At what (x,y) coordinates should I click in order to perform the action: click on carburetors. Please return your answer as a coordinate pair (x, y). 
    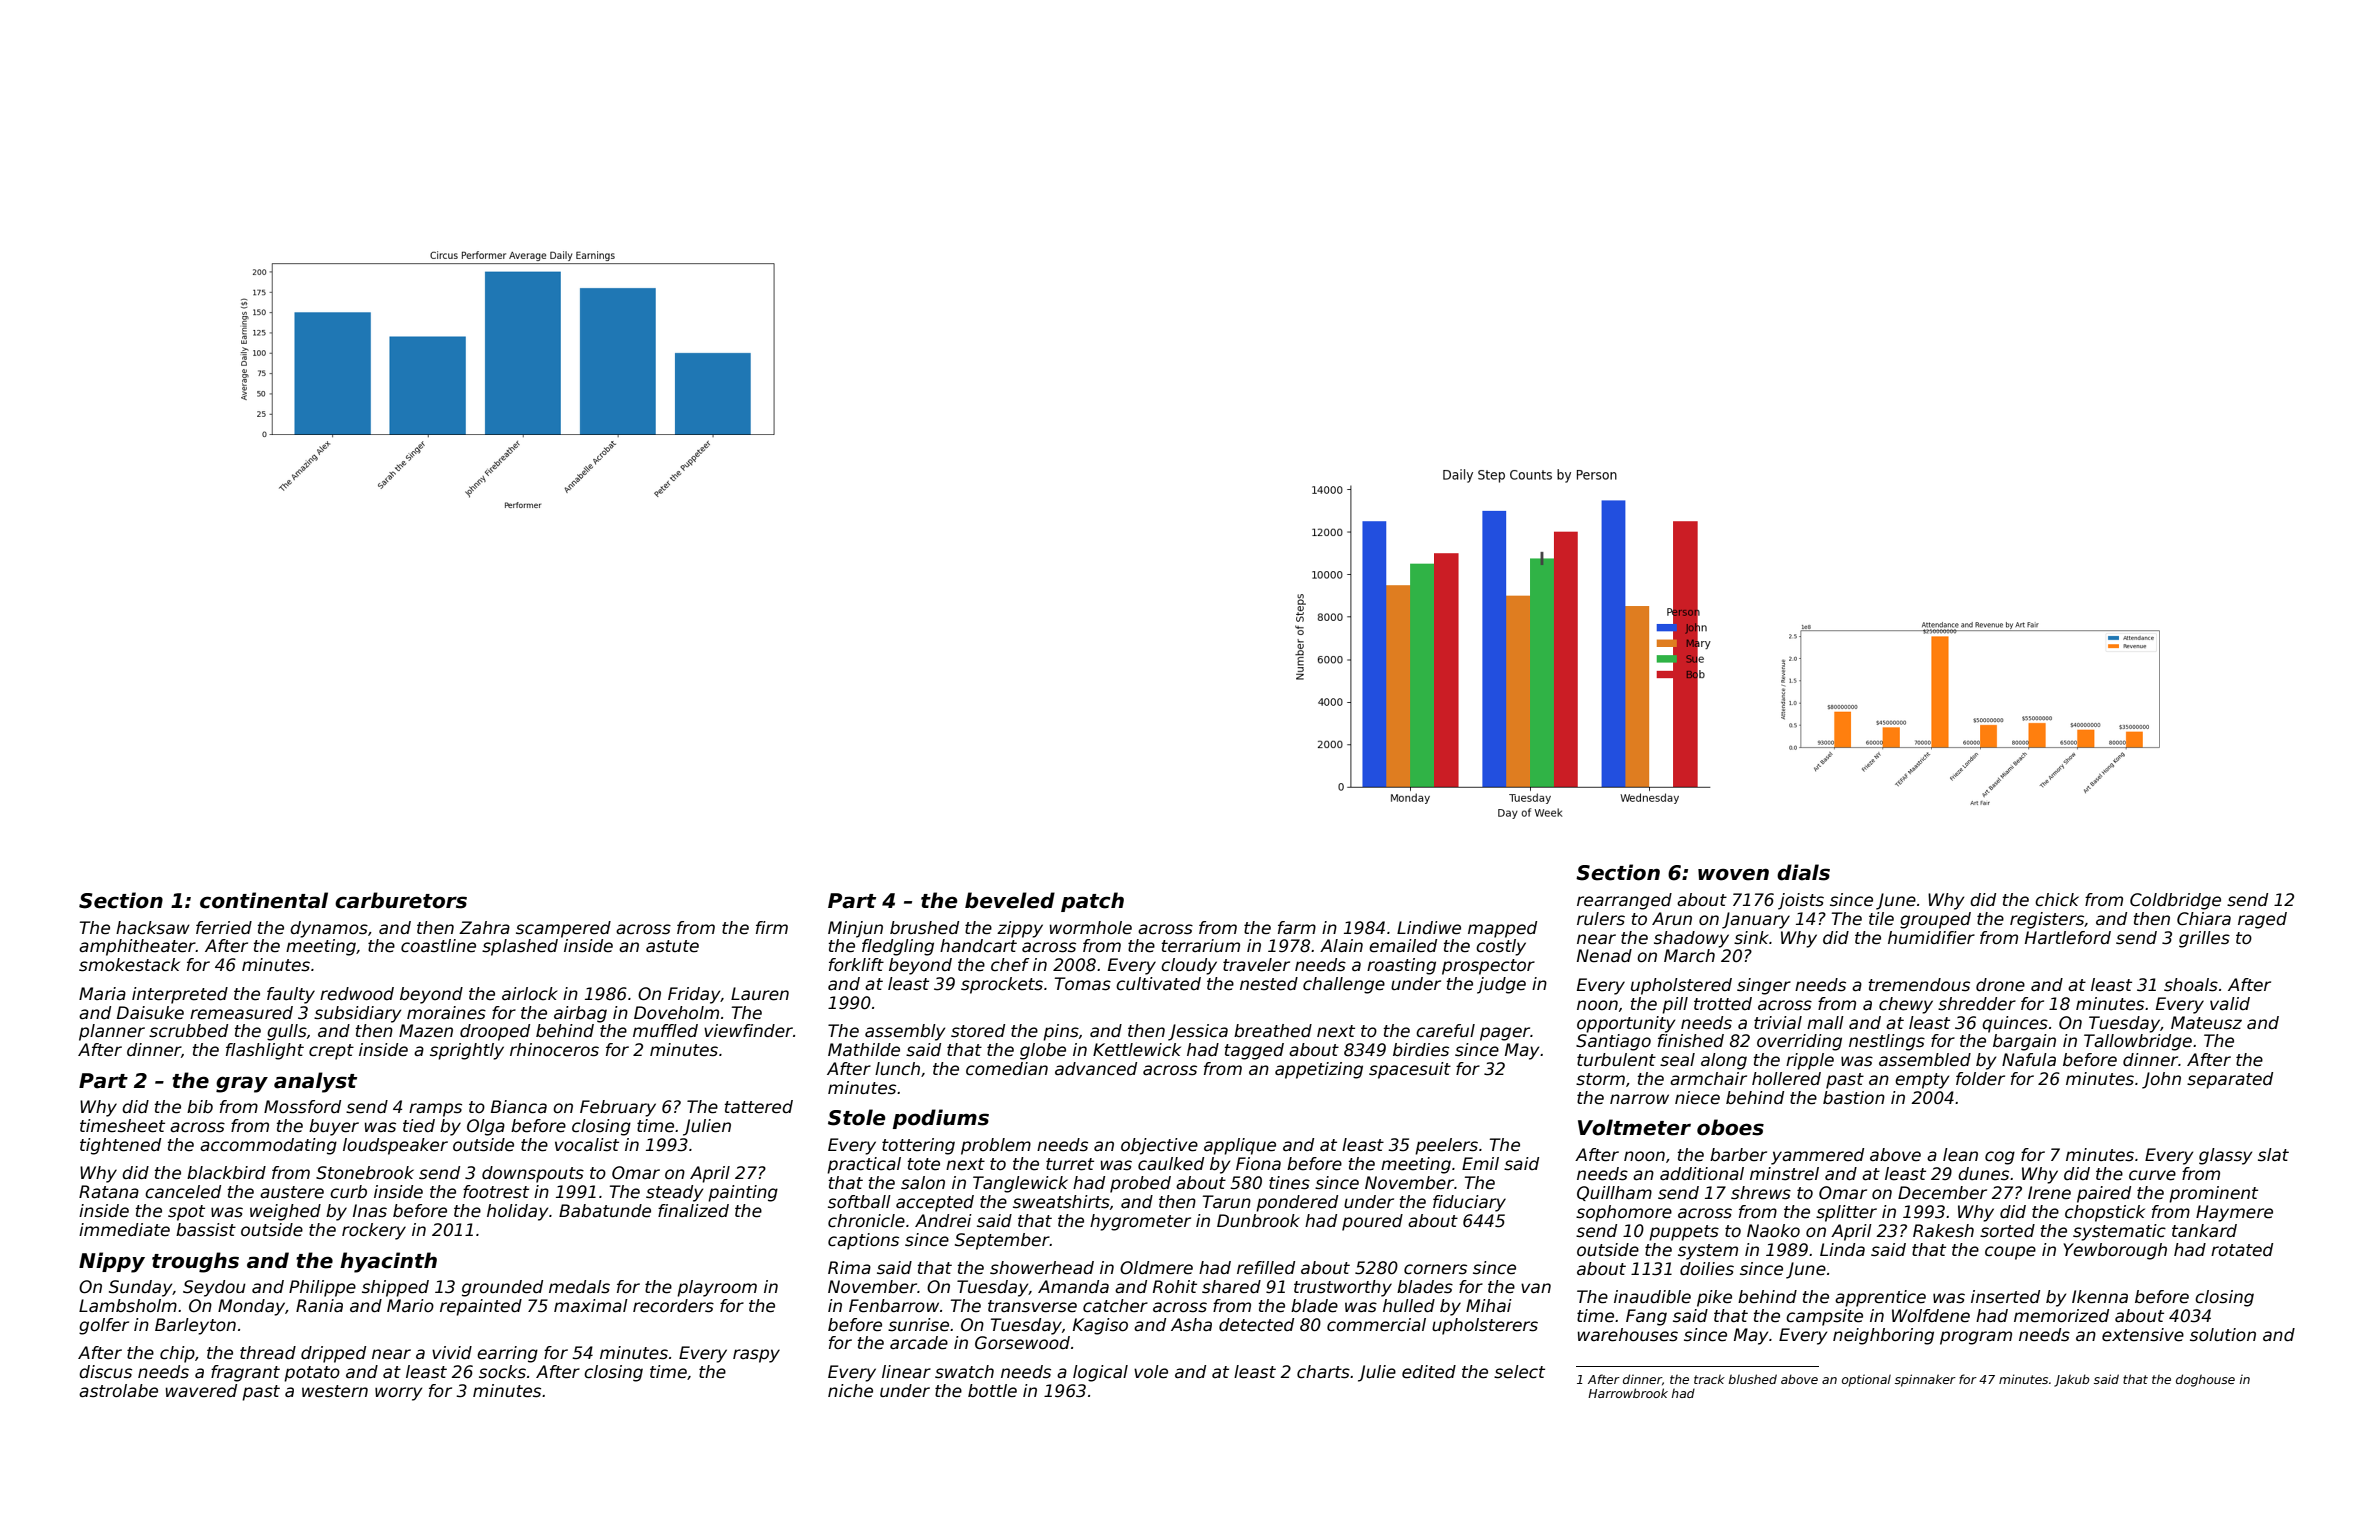
    Looking at the image, I should click on (401, 900).
